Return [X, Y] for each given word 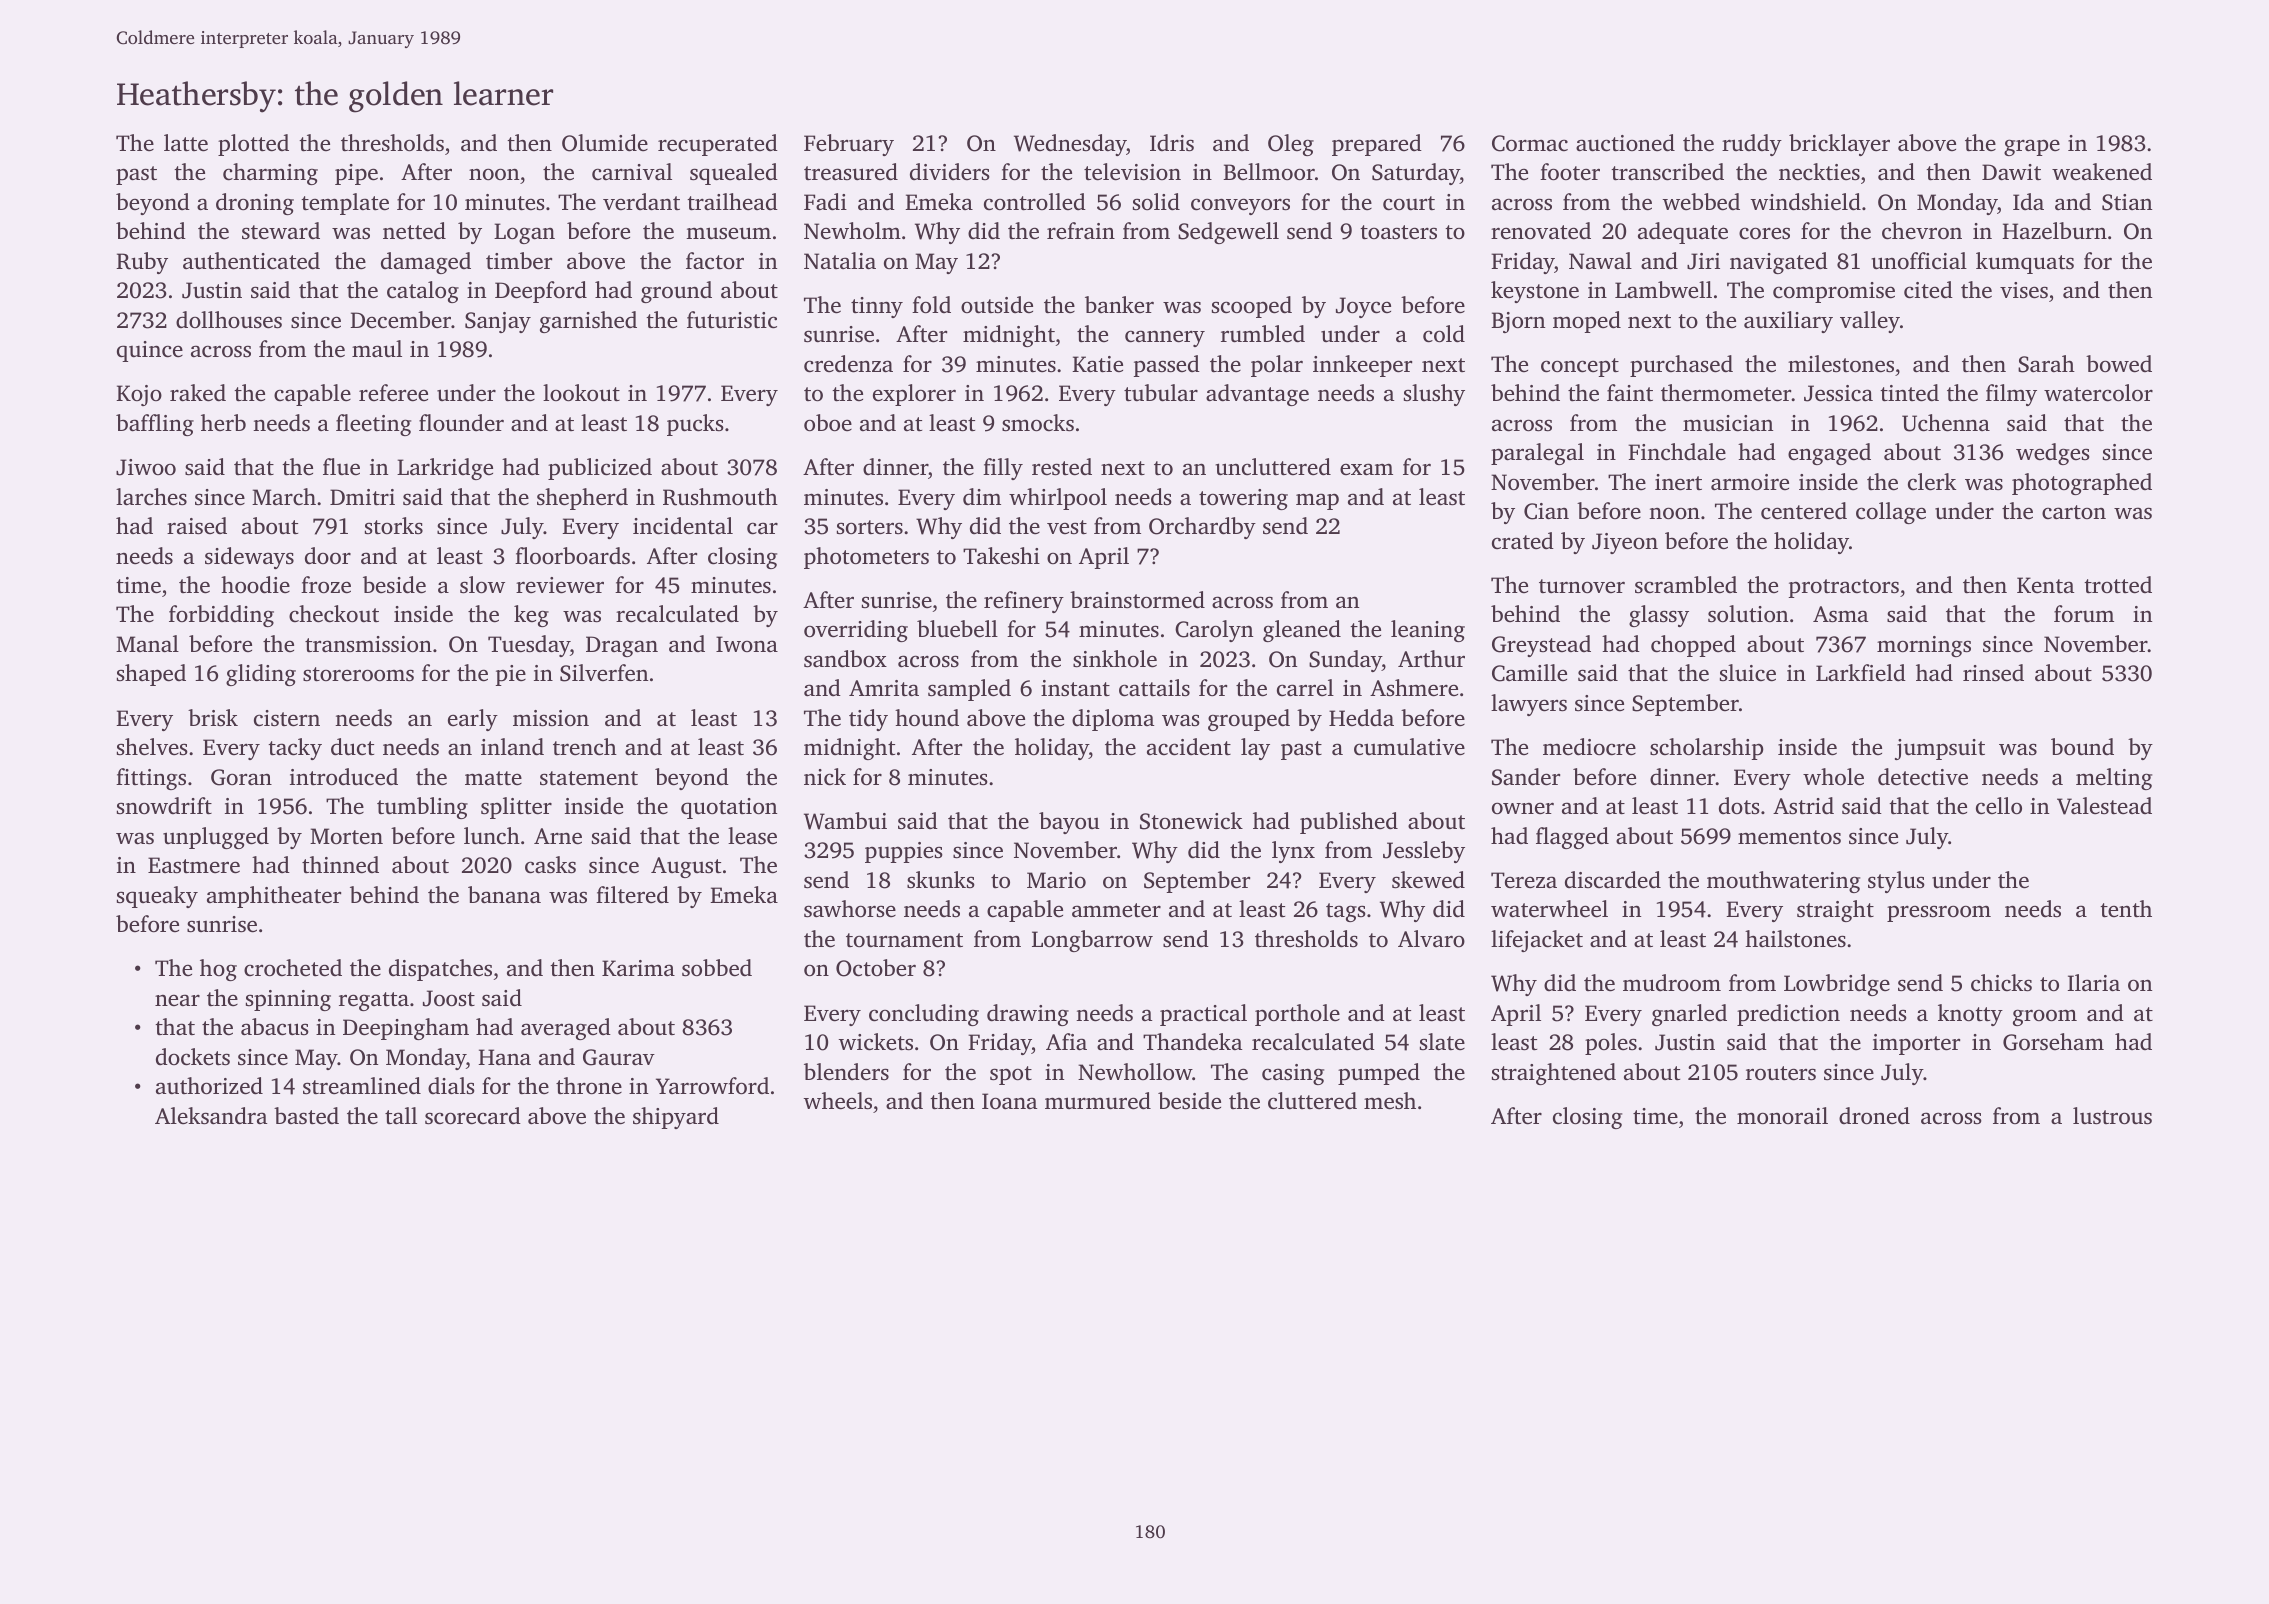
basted [306, 1116]
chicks [2001, 983]
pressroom [1939, 913]
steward [281, 230]
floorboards [572, 556]
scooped [1252, 307]
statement [589, 778]
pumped [1379, 1074]
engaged [1829, 454]
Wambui [845, 821]
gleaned [1302, 631]
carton [2074, 512]
